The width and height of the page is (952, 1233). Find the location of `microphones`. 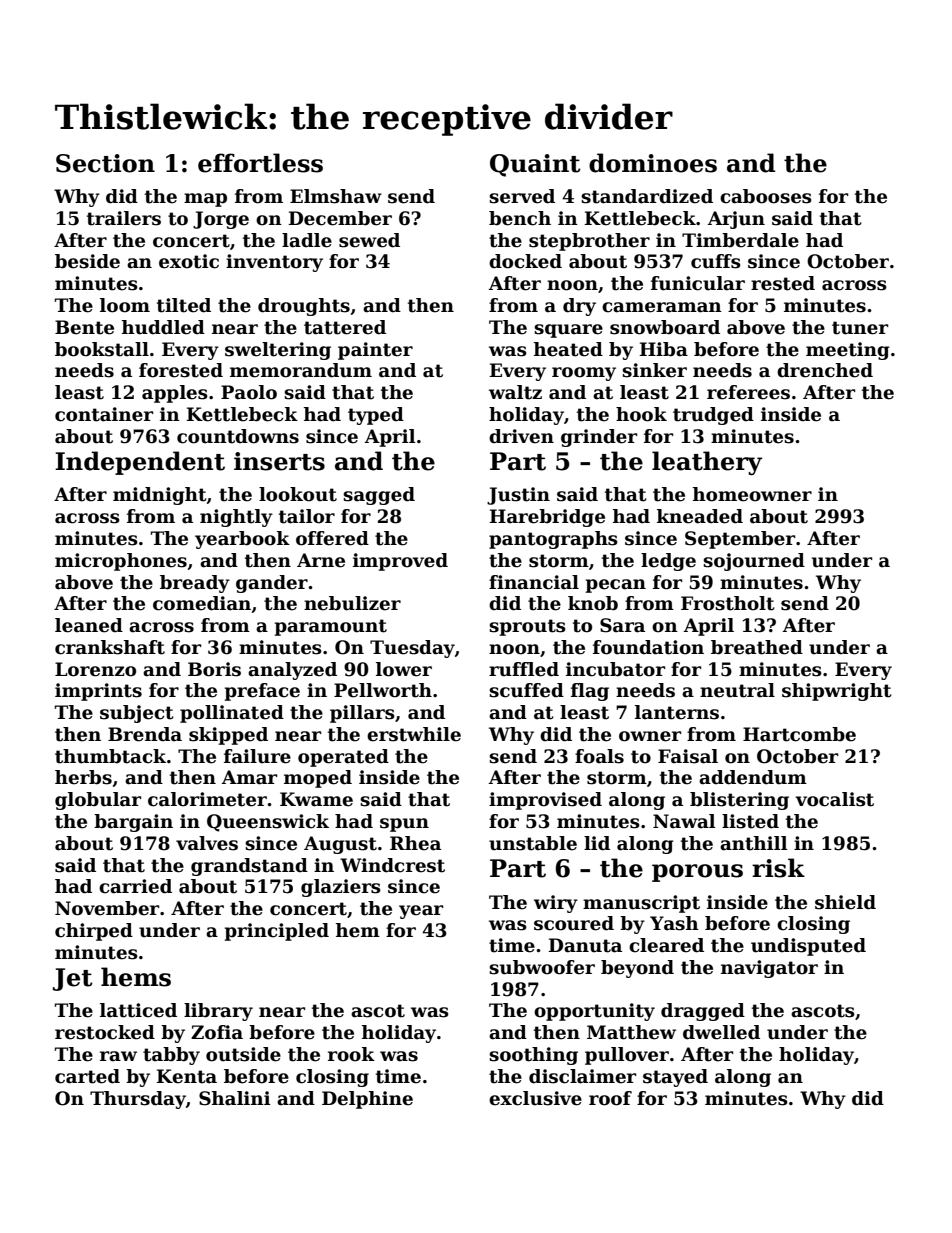

microphones is located at coordinates (121, 562).
